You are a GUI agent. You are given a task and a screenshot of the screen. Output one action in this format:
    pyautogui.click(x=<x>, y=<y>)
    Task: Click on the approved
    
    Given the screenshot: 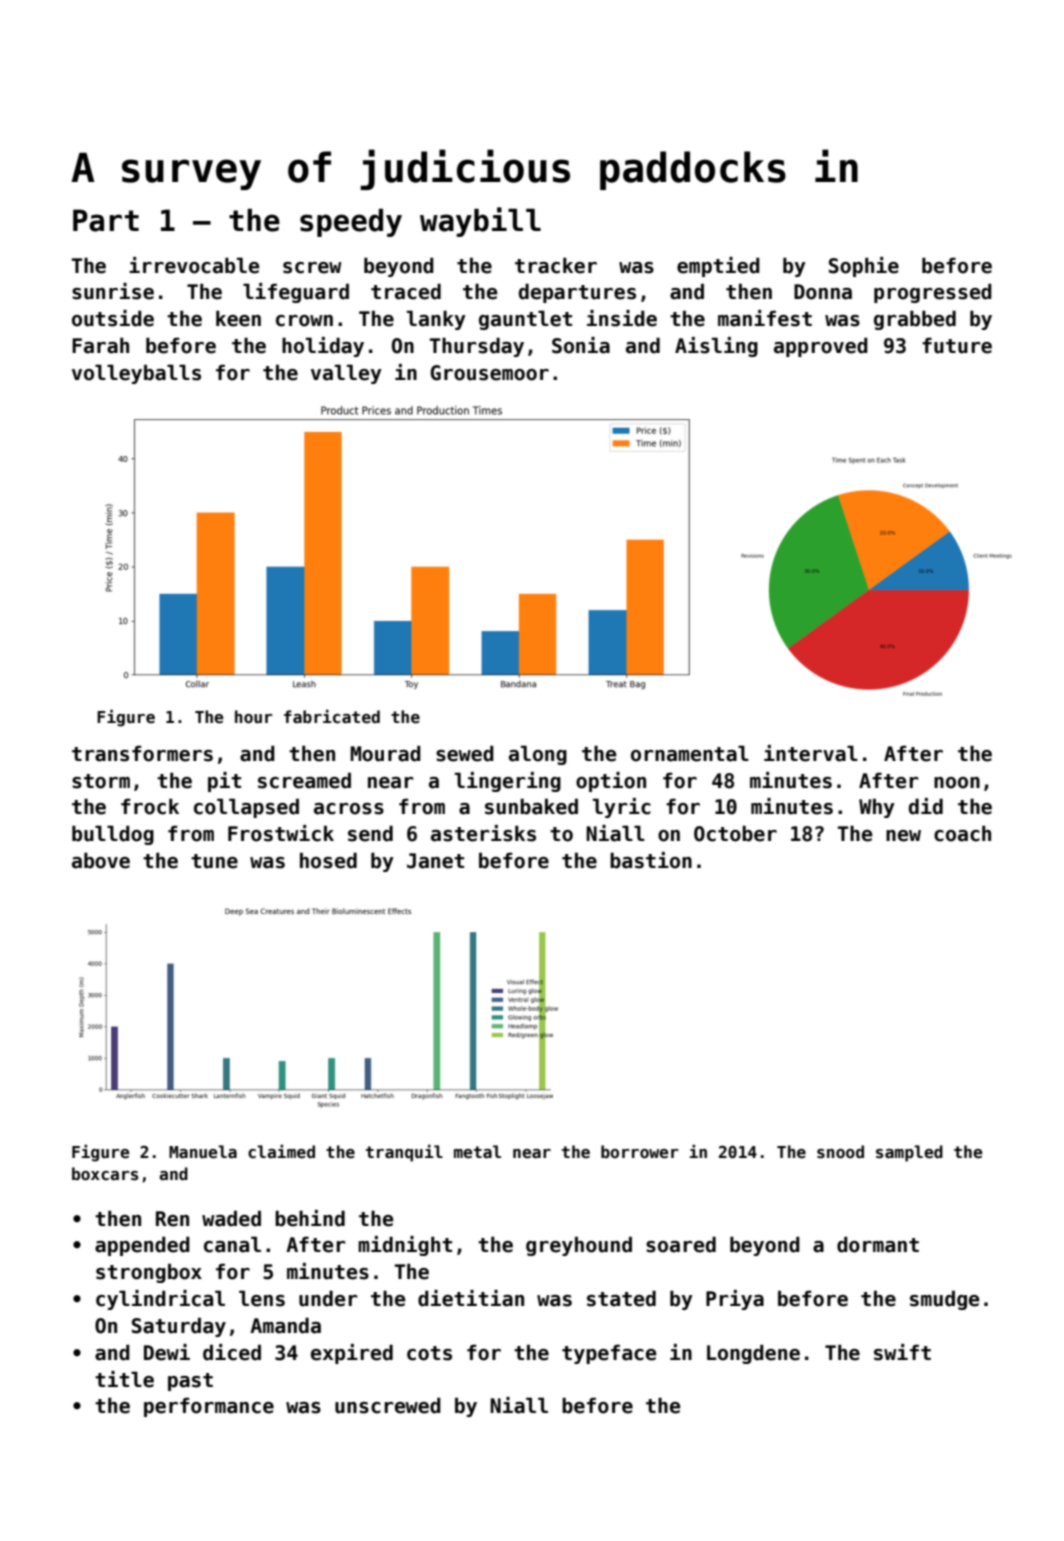 What is the action you would take?
    pyautogui.click(x=821, y=347)
